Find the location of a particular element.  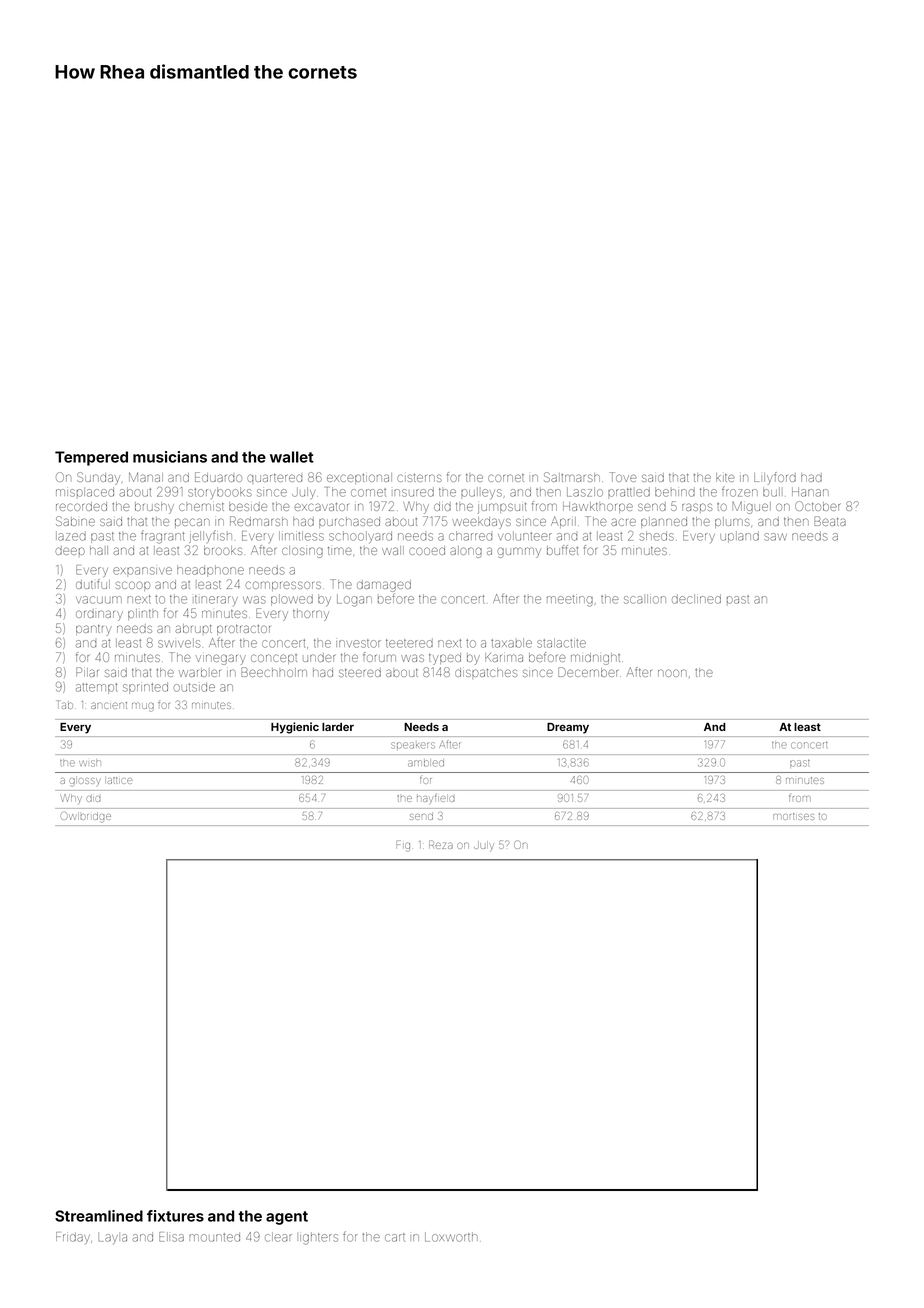

mortises is located at coordinates (794, 816).
